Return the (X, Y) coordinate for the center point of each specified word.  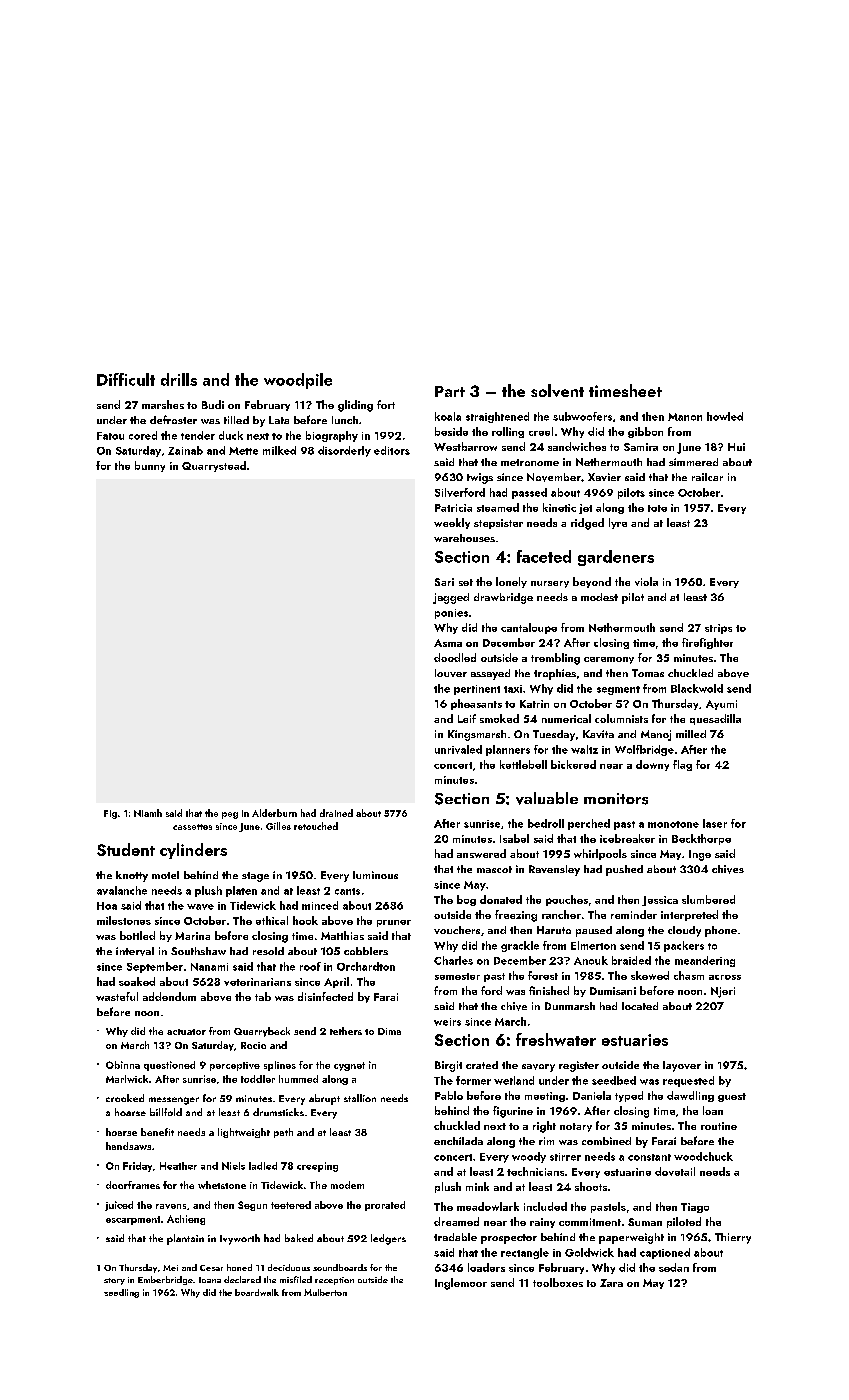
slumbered (708, 899)
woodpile (298, 381)
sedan (674, 1267)
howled (725, 416)
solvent (557, 390)
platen (241, 891)
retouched (316, 826)
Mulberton (325, 1292)
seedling (121, 1293)
